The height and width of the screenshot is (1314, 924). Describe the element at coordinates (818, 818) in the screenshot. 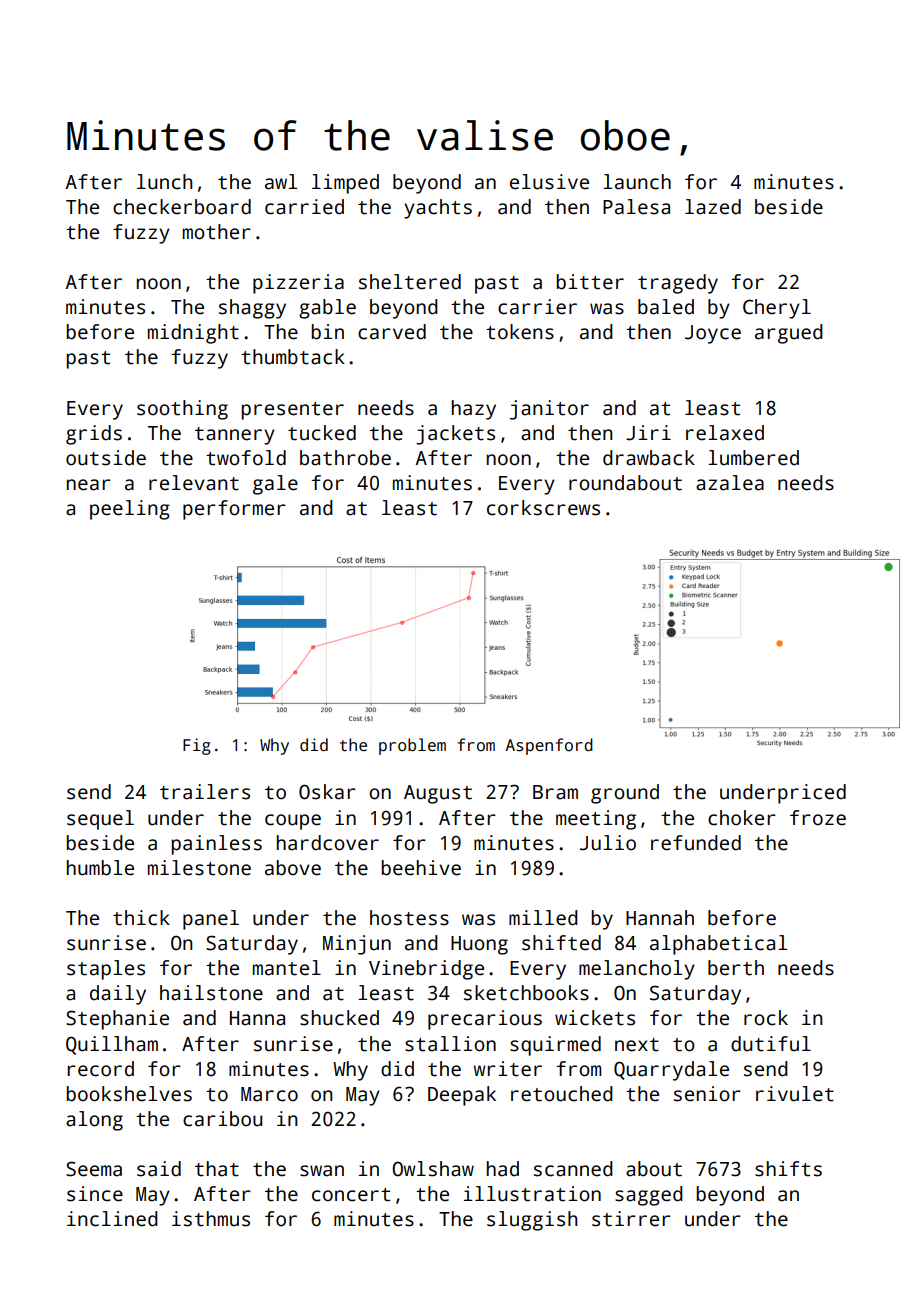

I see `froze` at that location.
